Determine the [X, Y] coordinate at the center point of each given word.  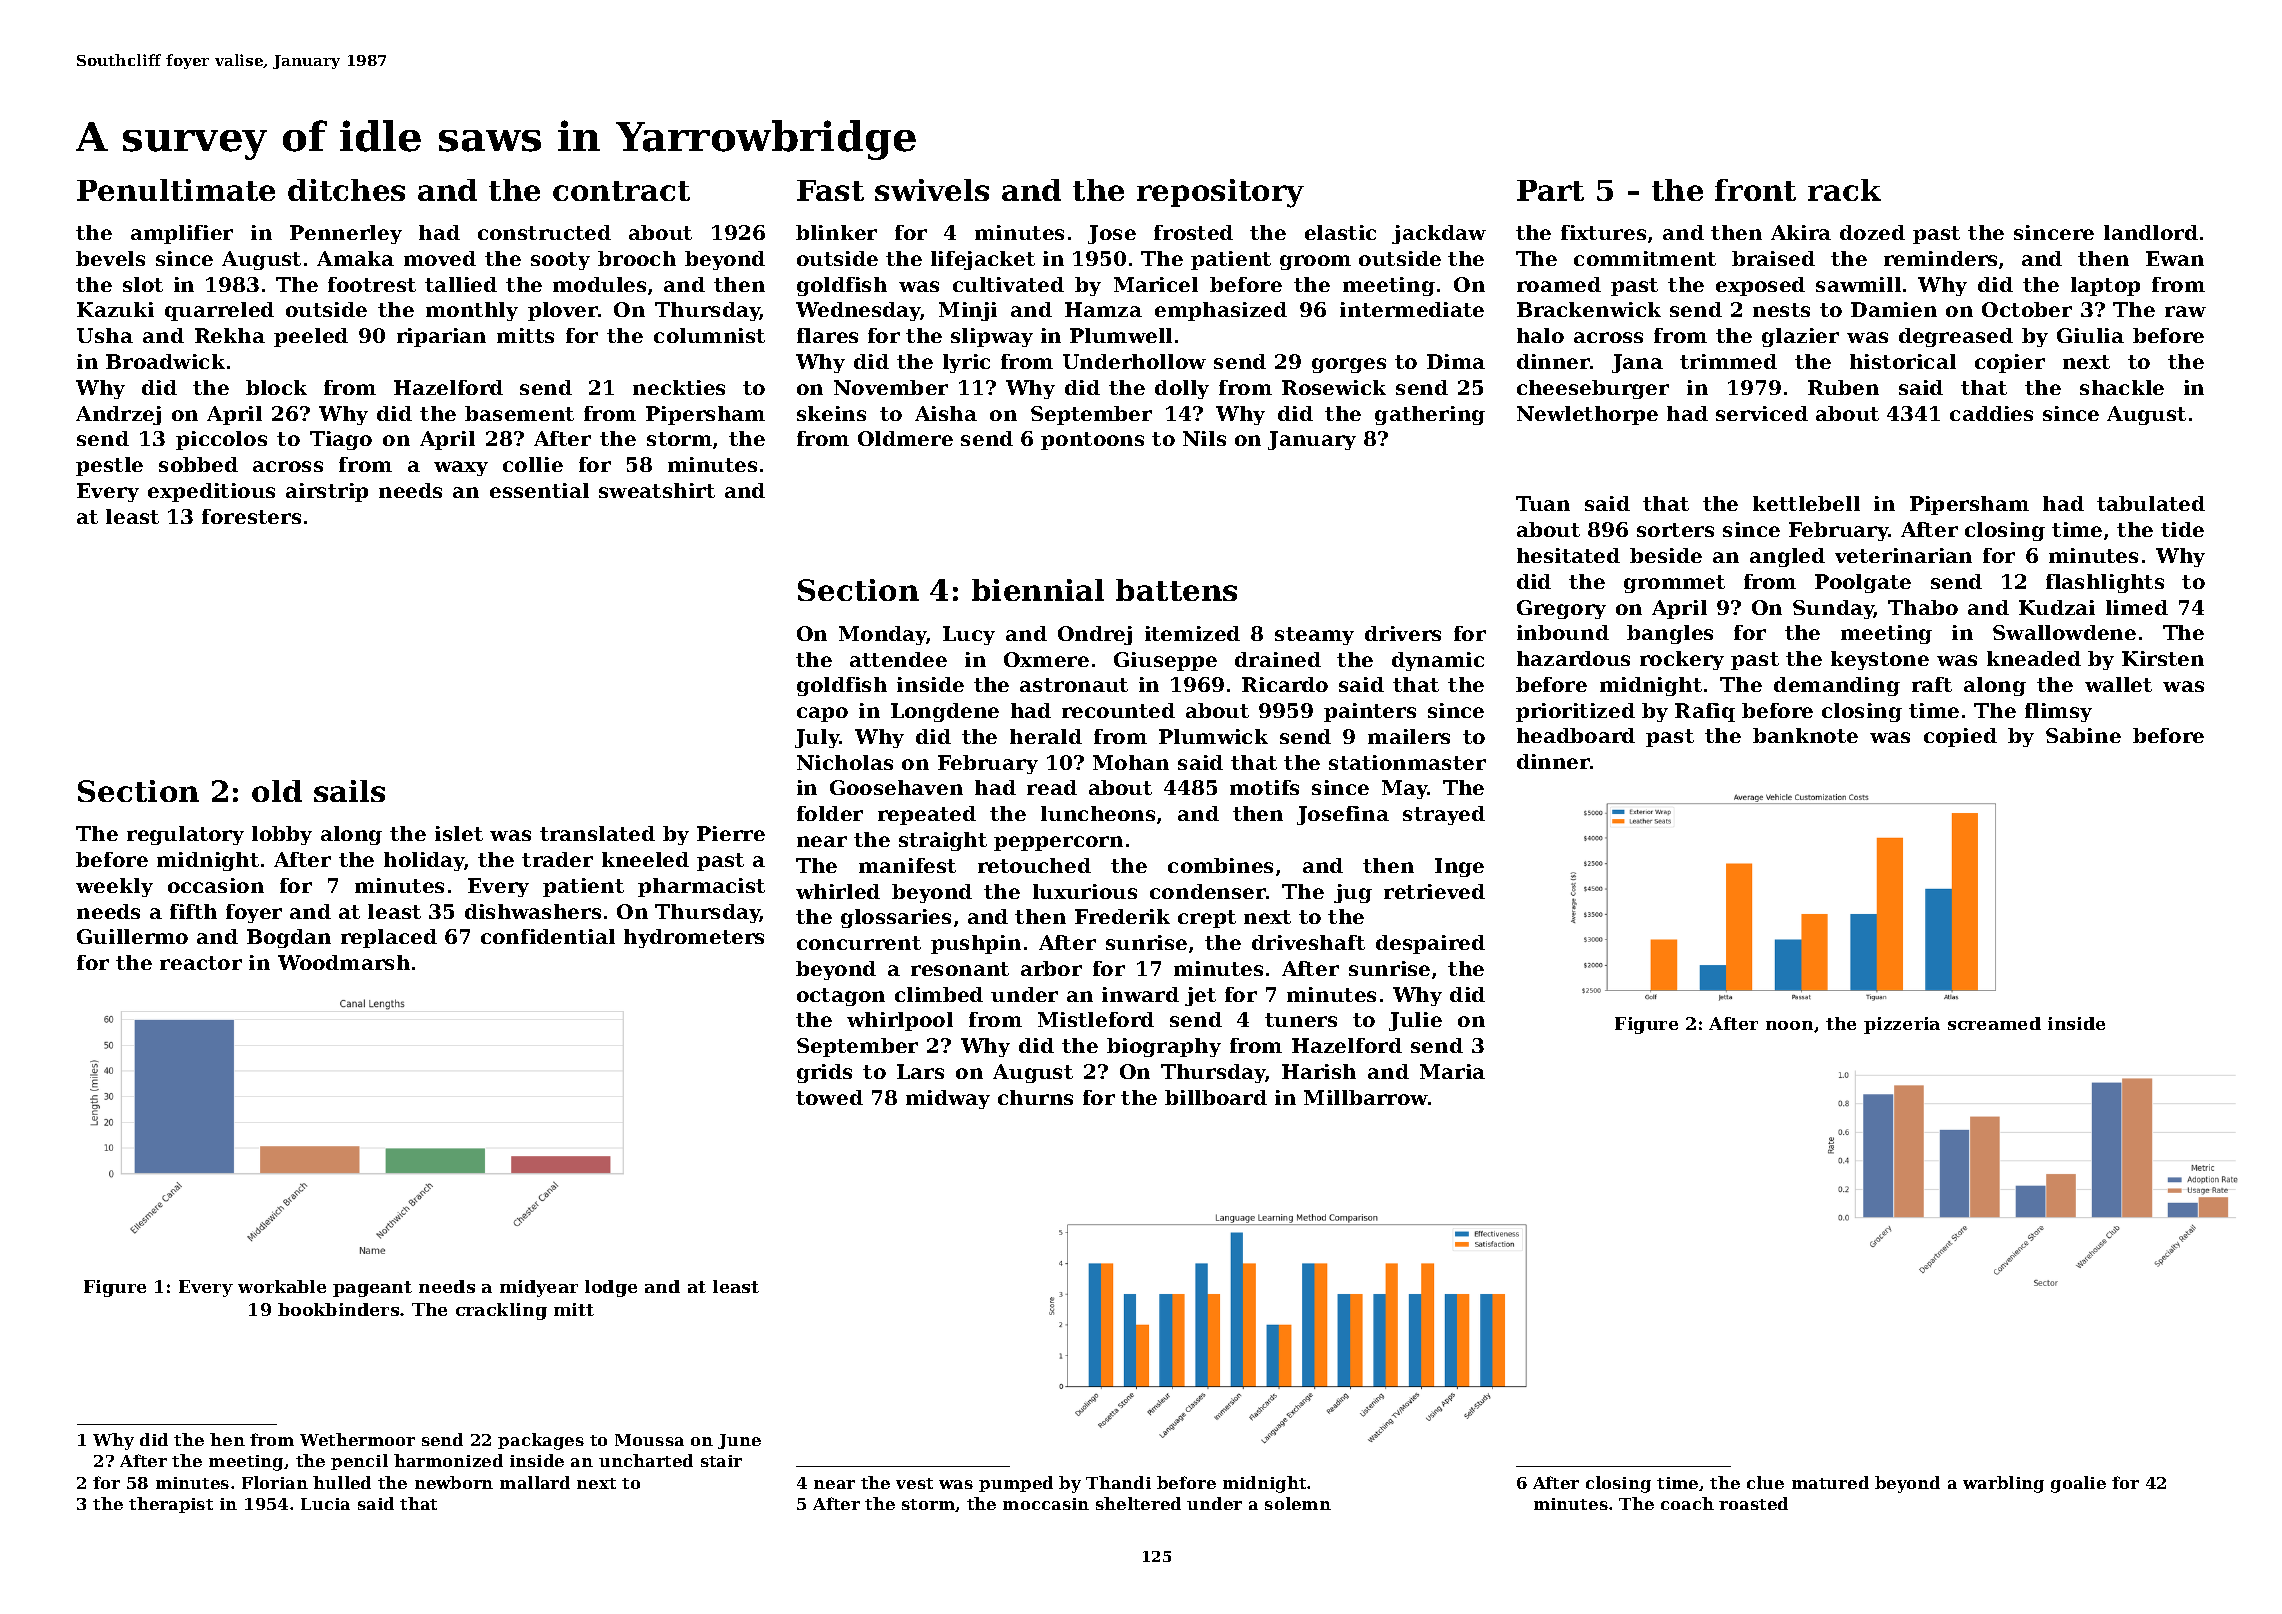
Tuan [1543, 503]
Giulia [2090, 335]
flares [827, 335]
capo [822, 714]
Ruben [1843, 387]
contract [621, 191]
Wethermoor [357, 1439]
